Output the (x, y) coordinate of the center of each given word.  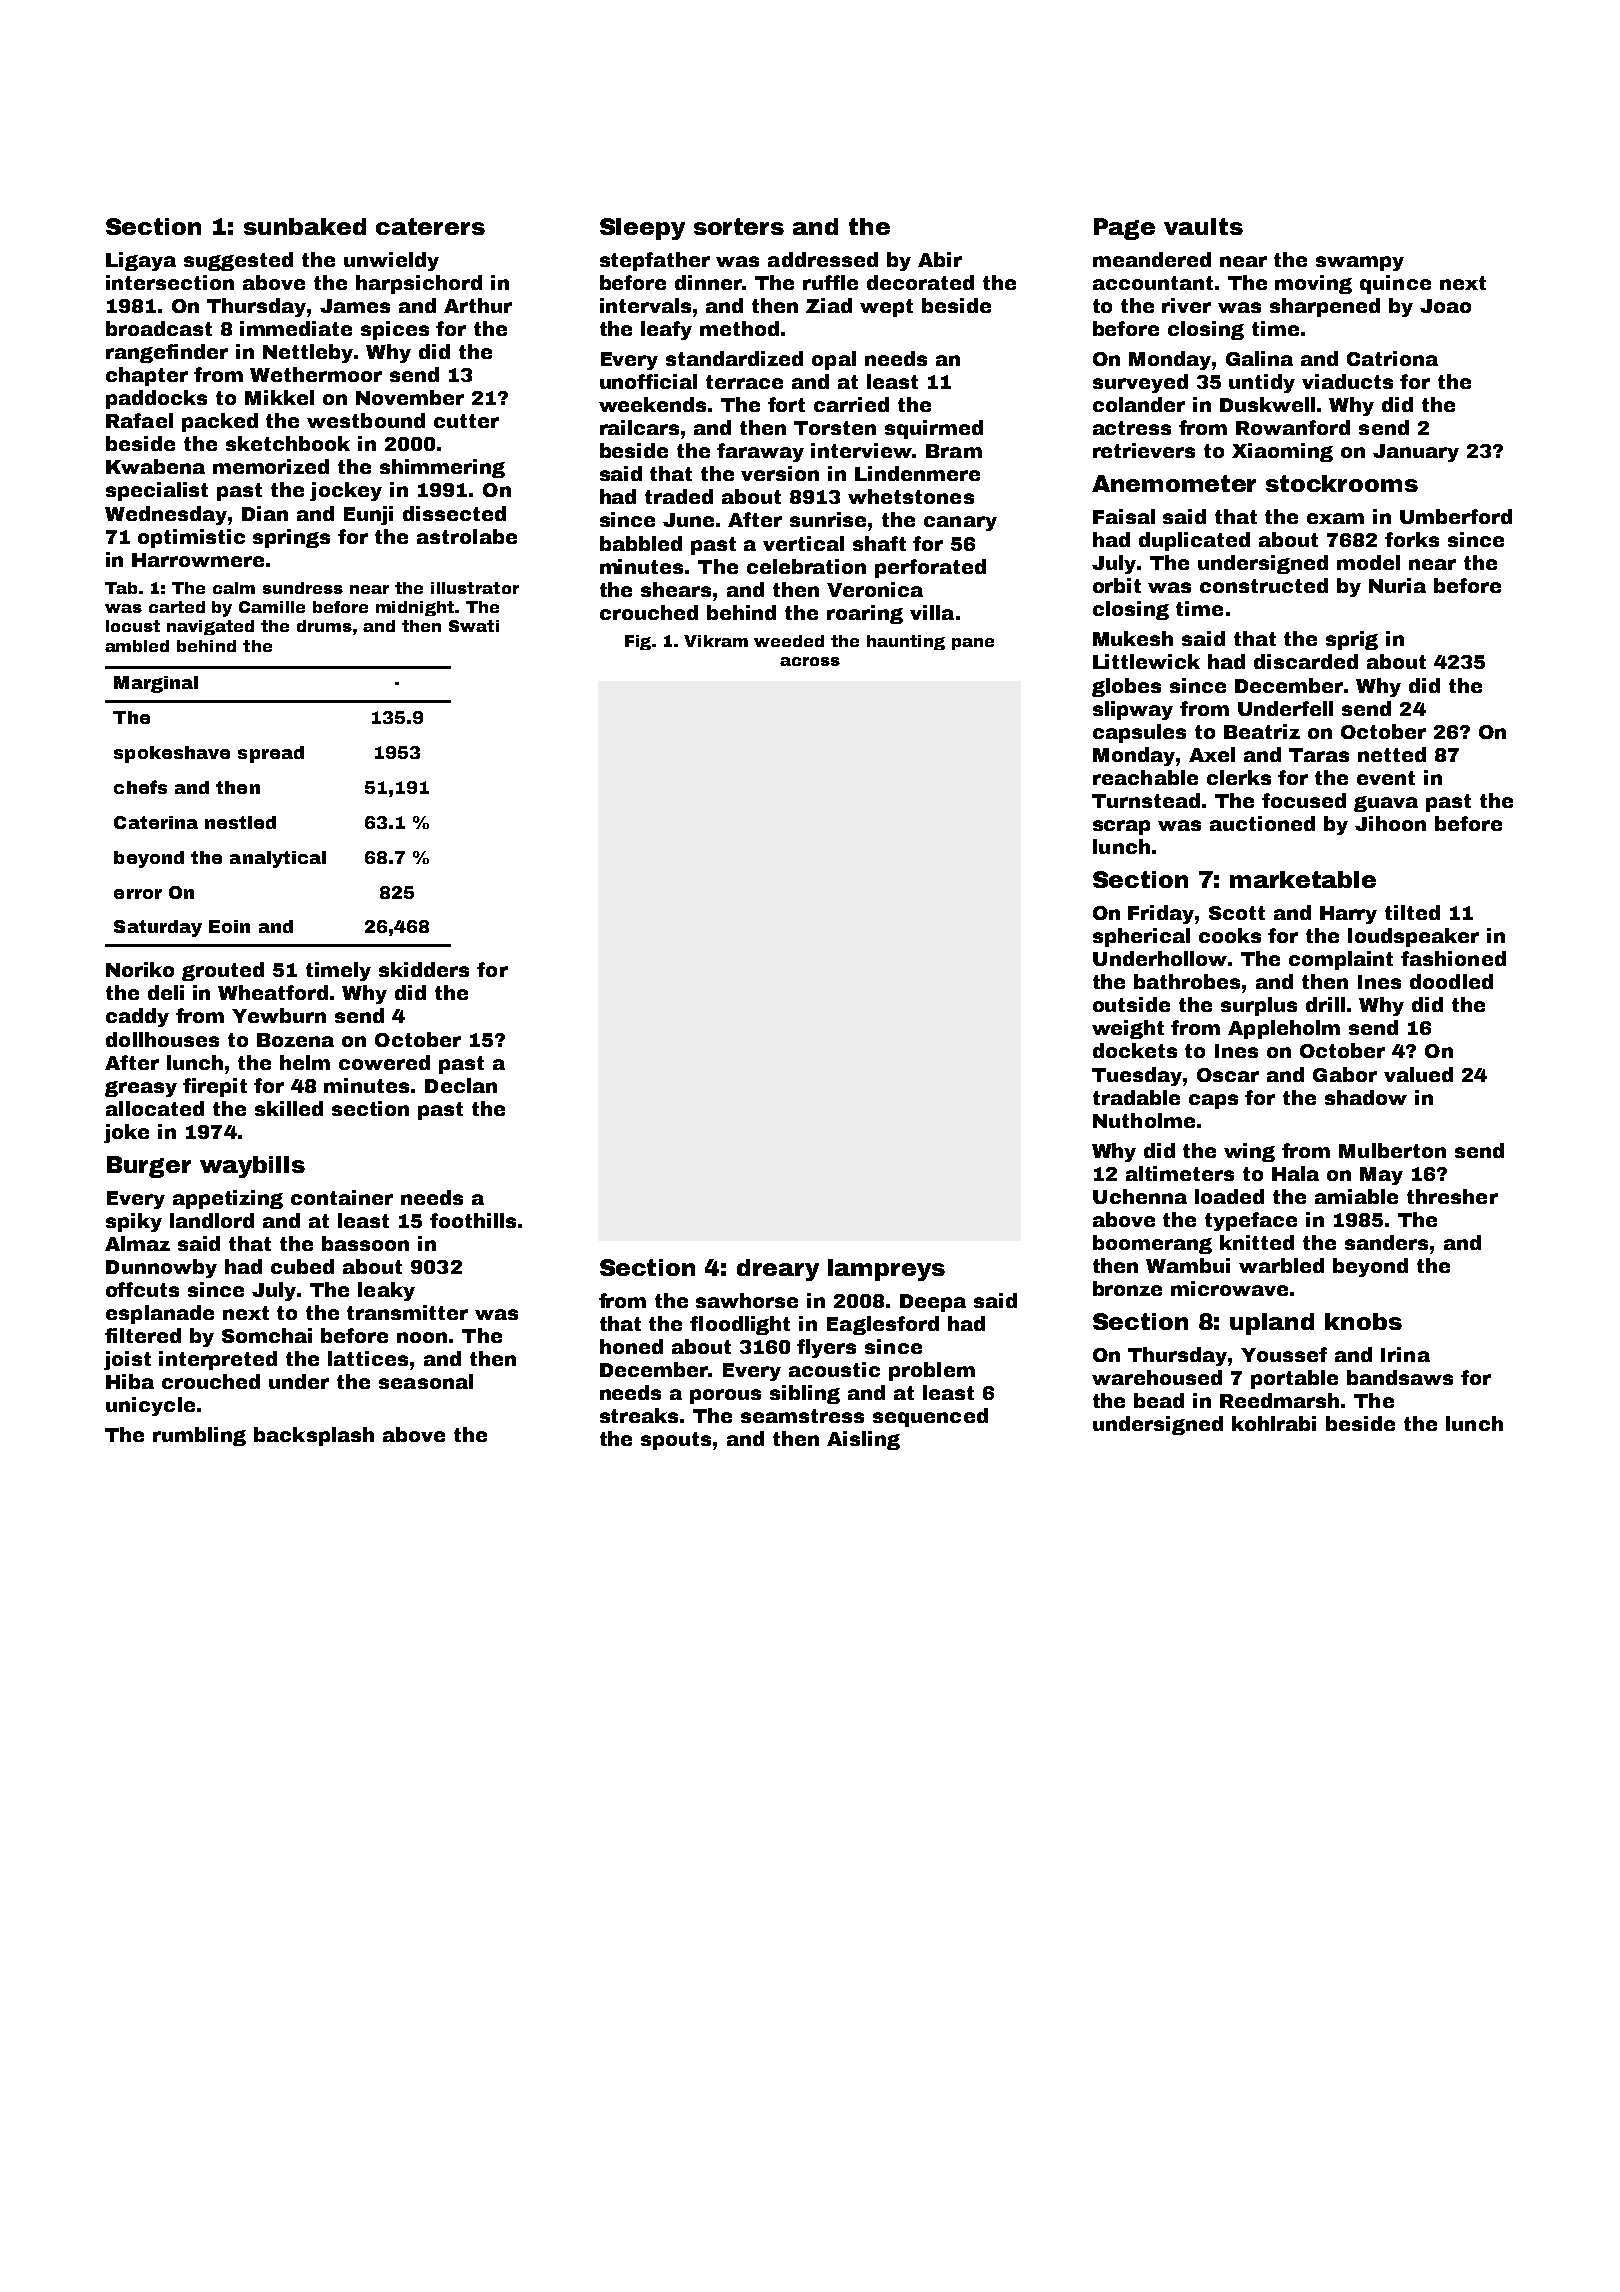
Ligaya (141, 261)
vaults (1203, 226)
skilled (289, 1108)
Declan (461, 1085)
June (688, 520)
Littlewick (1146, 661)
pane (973, 644)
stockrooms (1342, 483)
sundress (303, 588)
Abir (940, 259)
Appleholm (1284, 1029)
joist (127, 1360)
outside (1131, 1004)
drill (1325, 1004)
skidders (424, 969)
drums (324, 626)
